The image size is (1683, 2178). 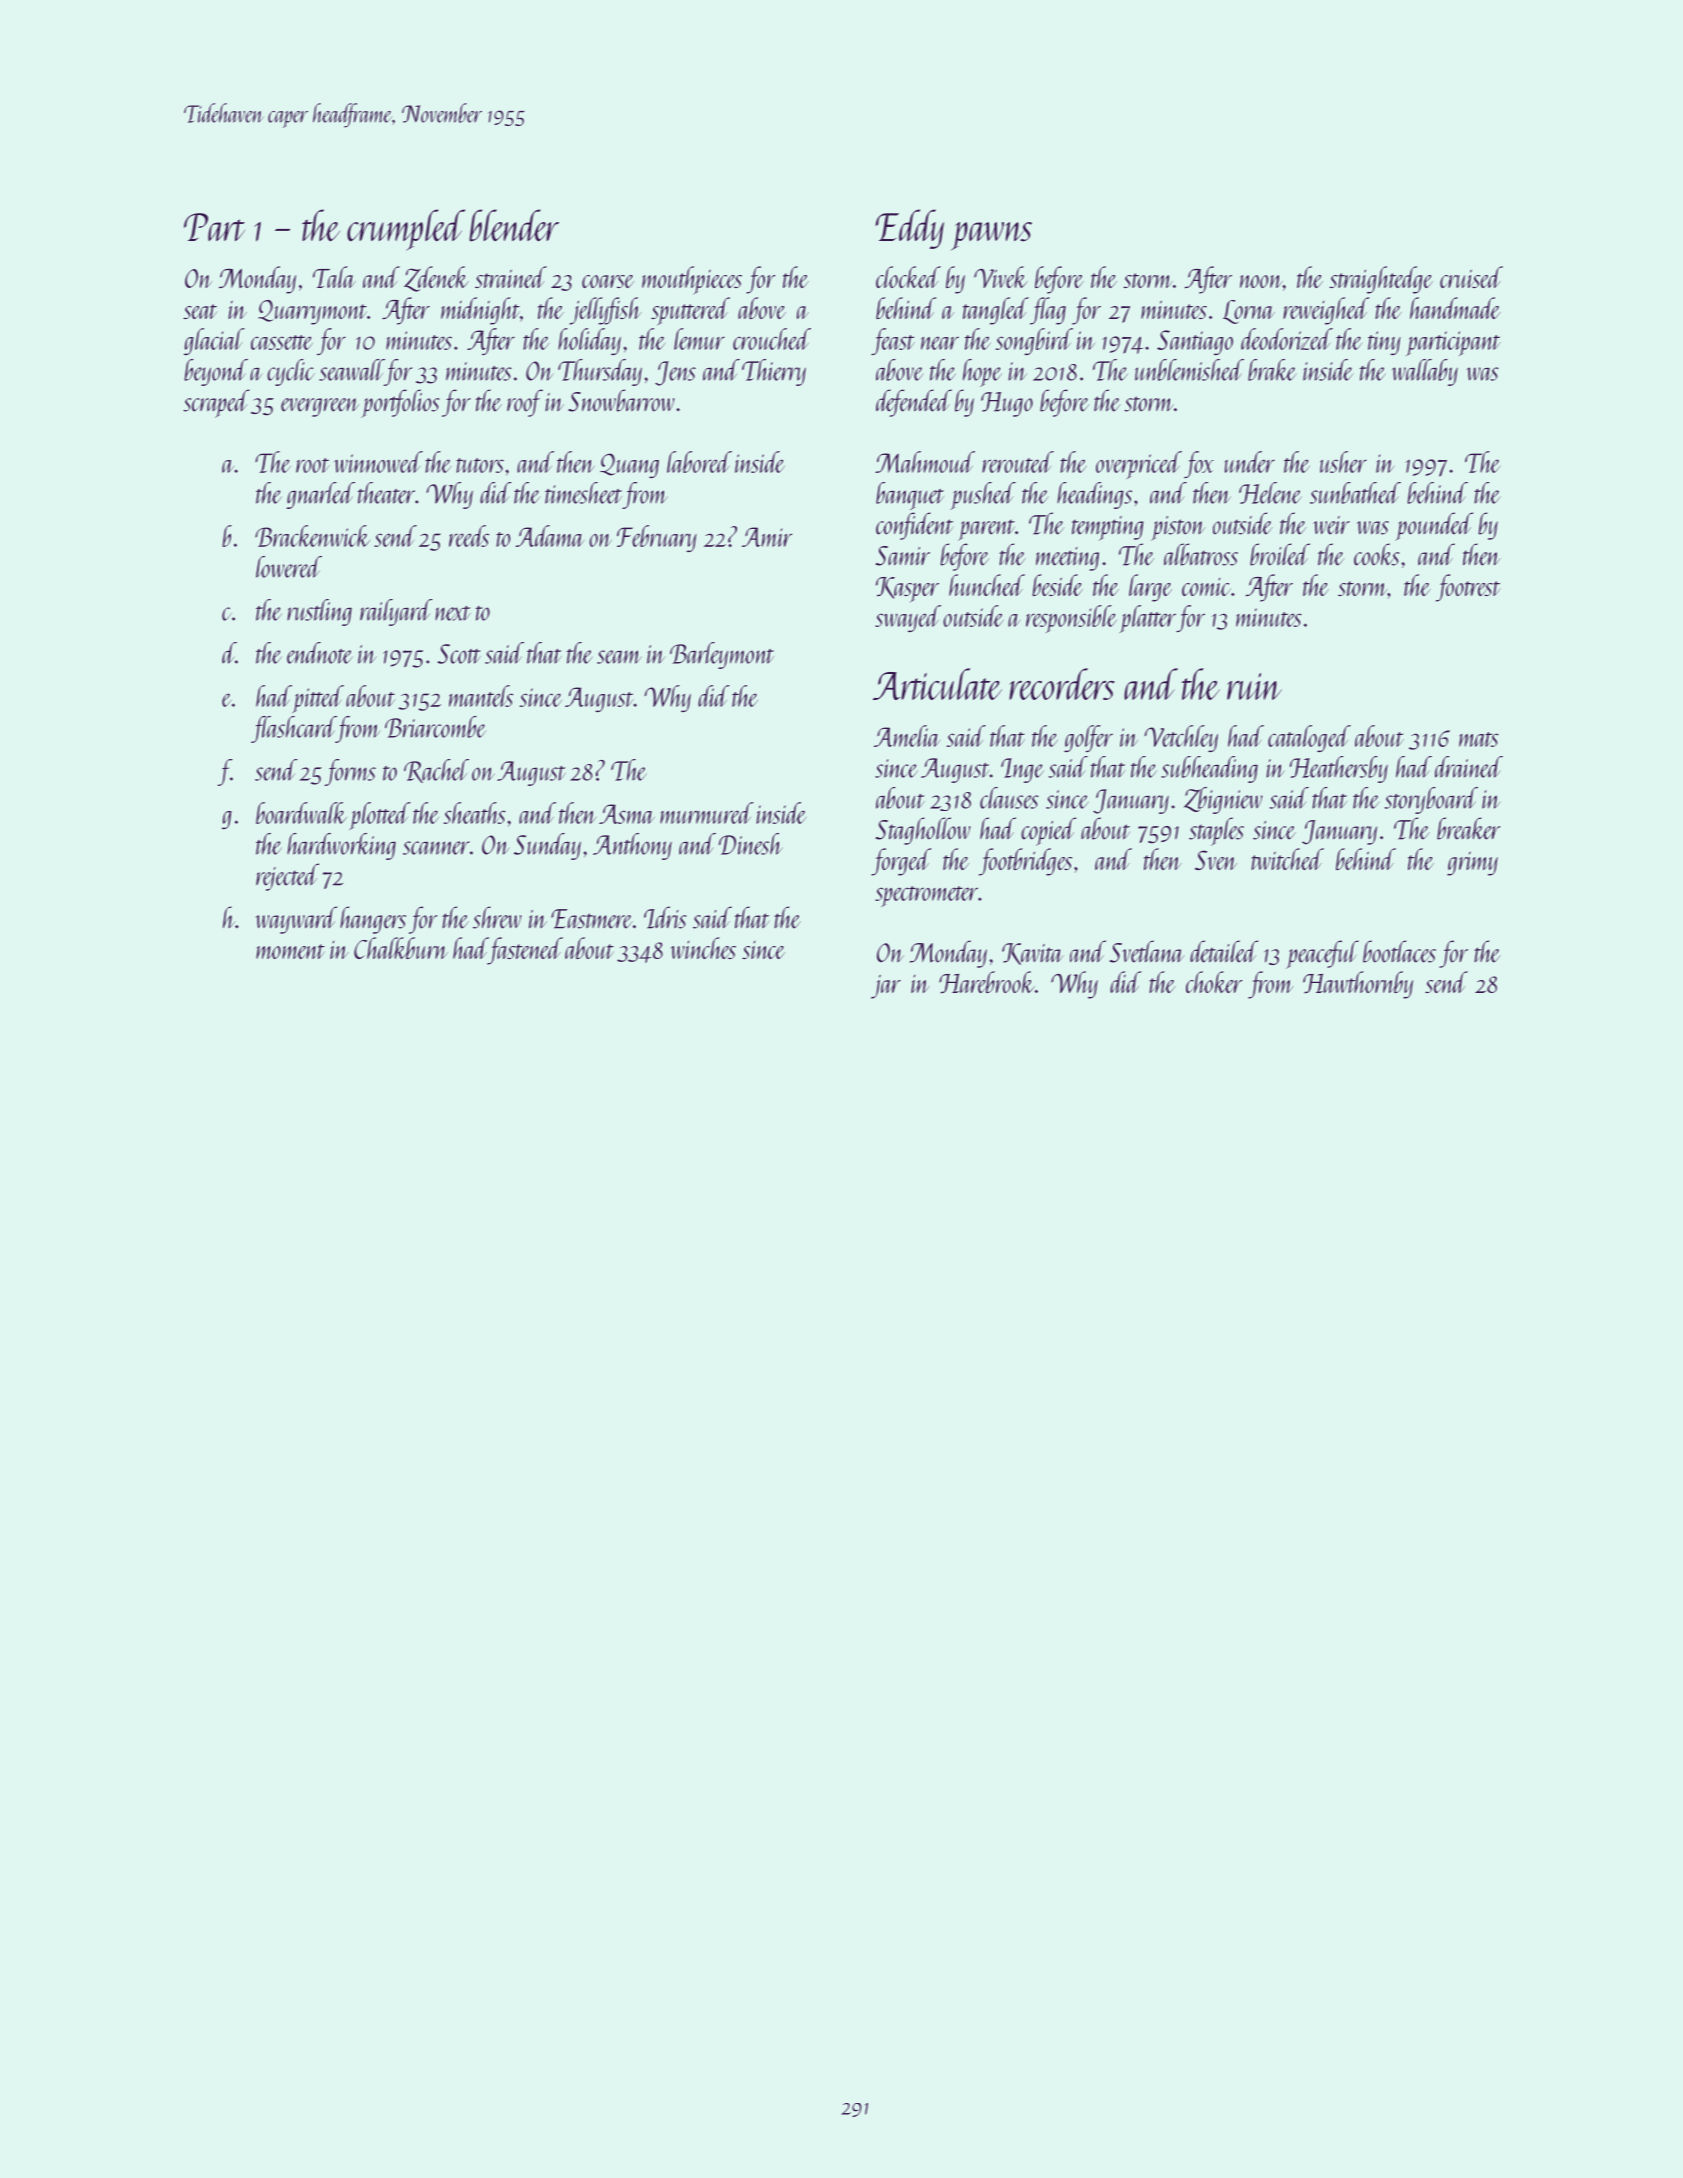 I want to click on labored, so click(x=699, y=462).
